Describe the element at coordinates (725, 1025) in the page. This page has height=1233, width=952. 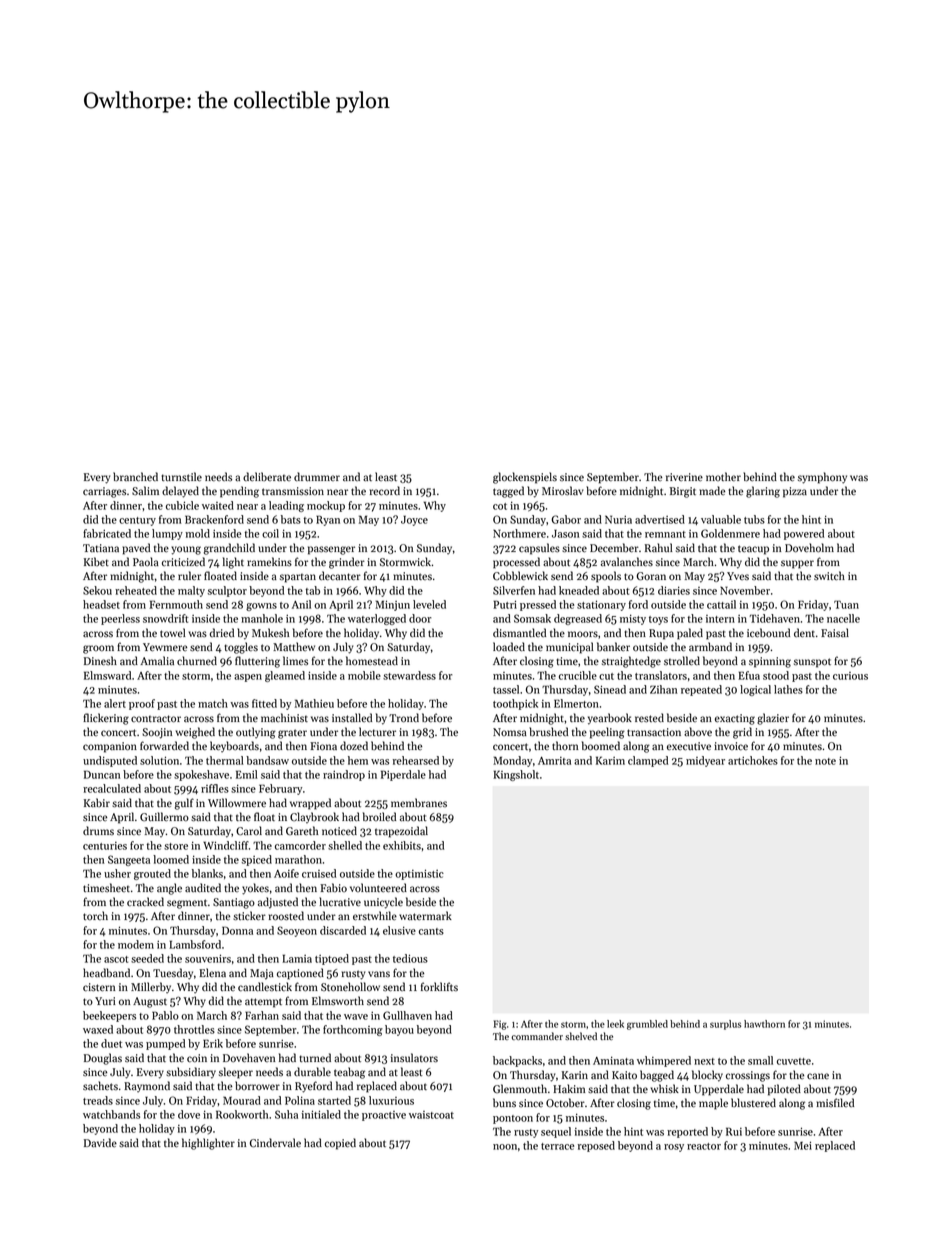
I see `surplus` at that location.
